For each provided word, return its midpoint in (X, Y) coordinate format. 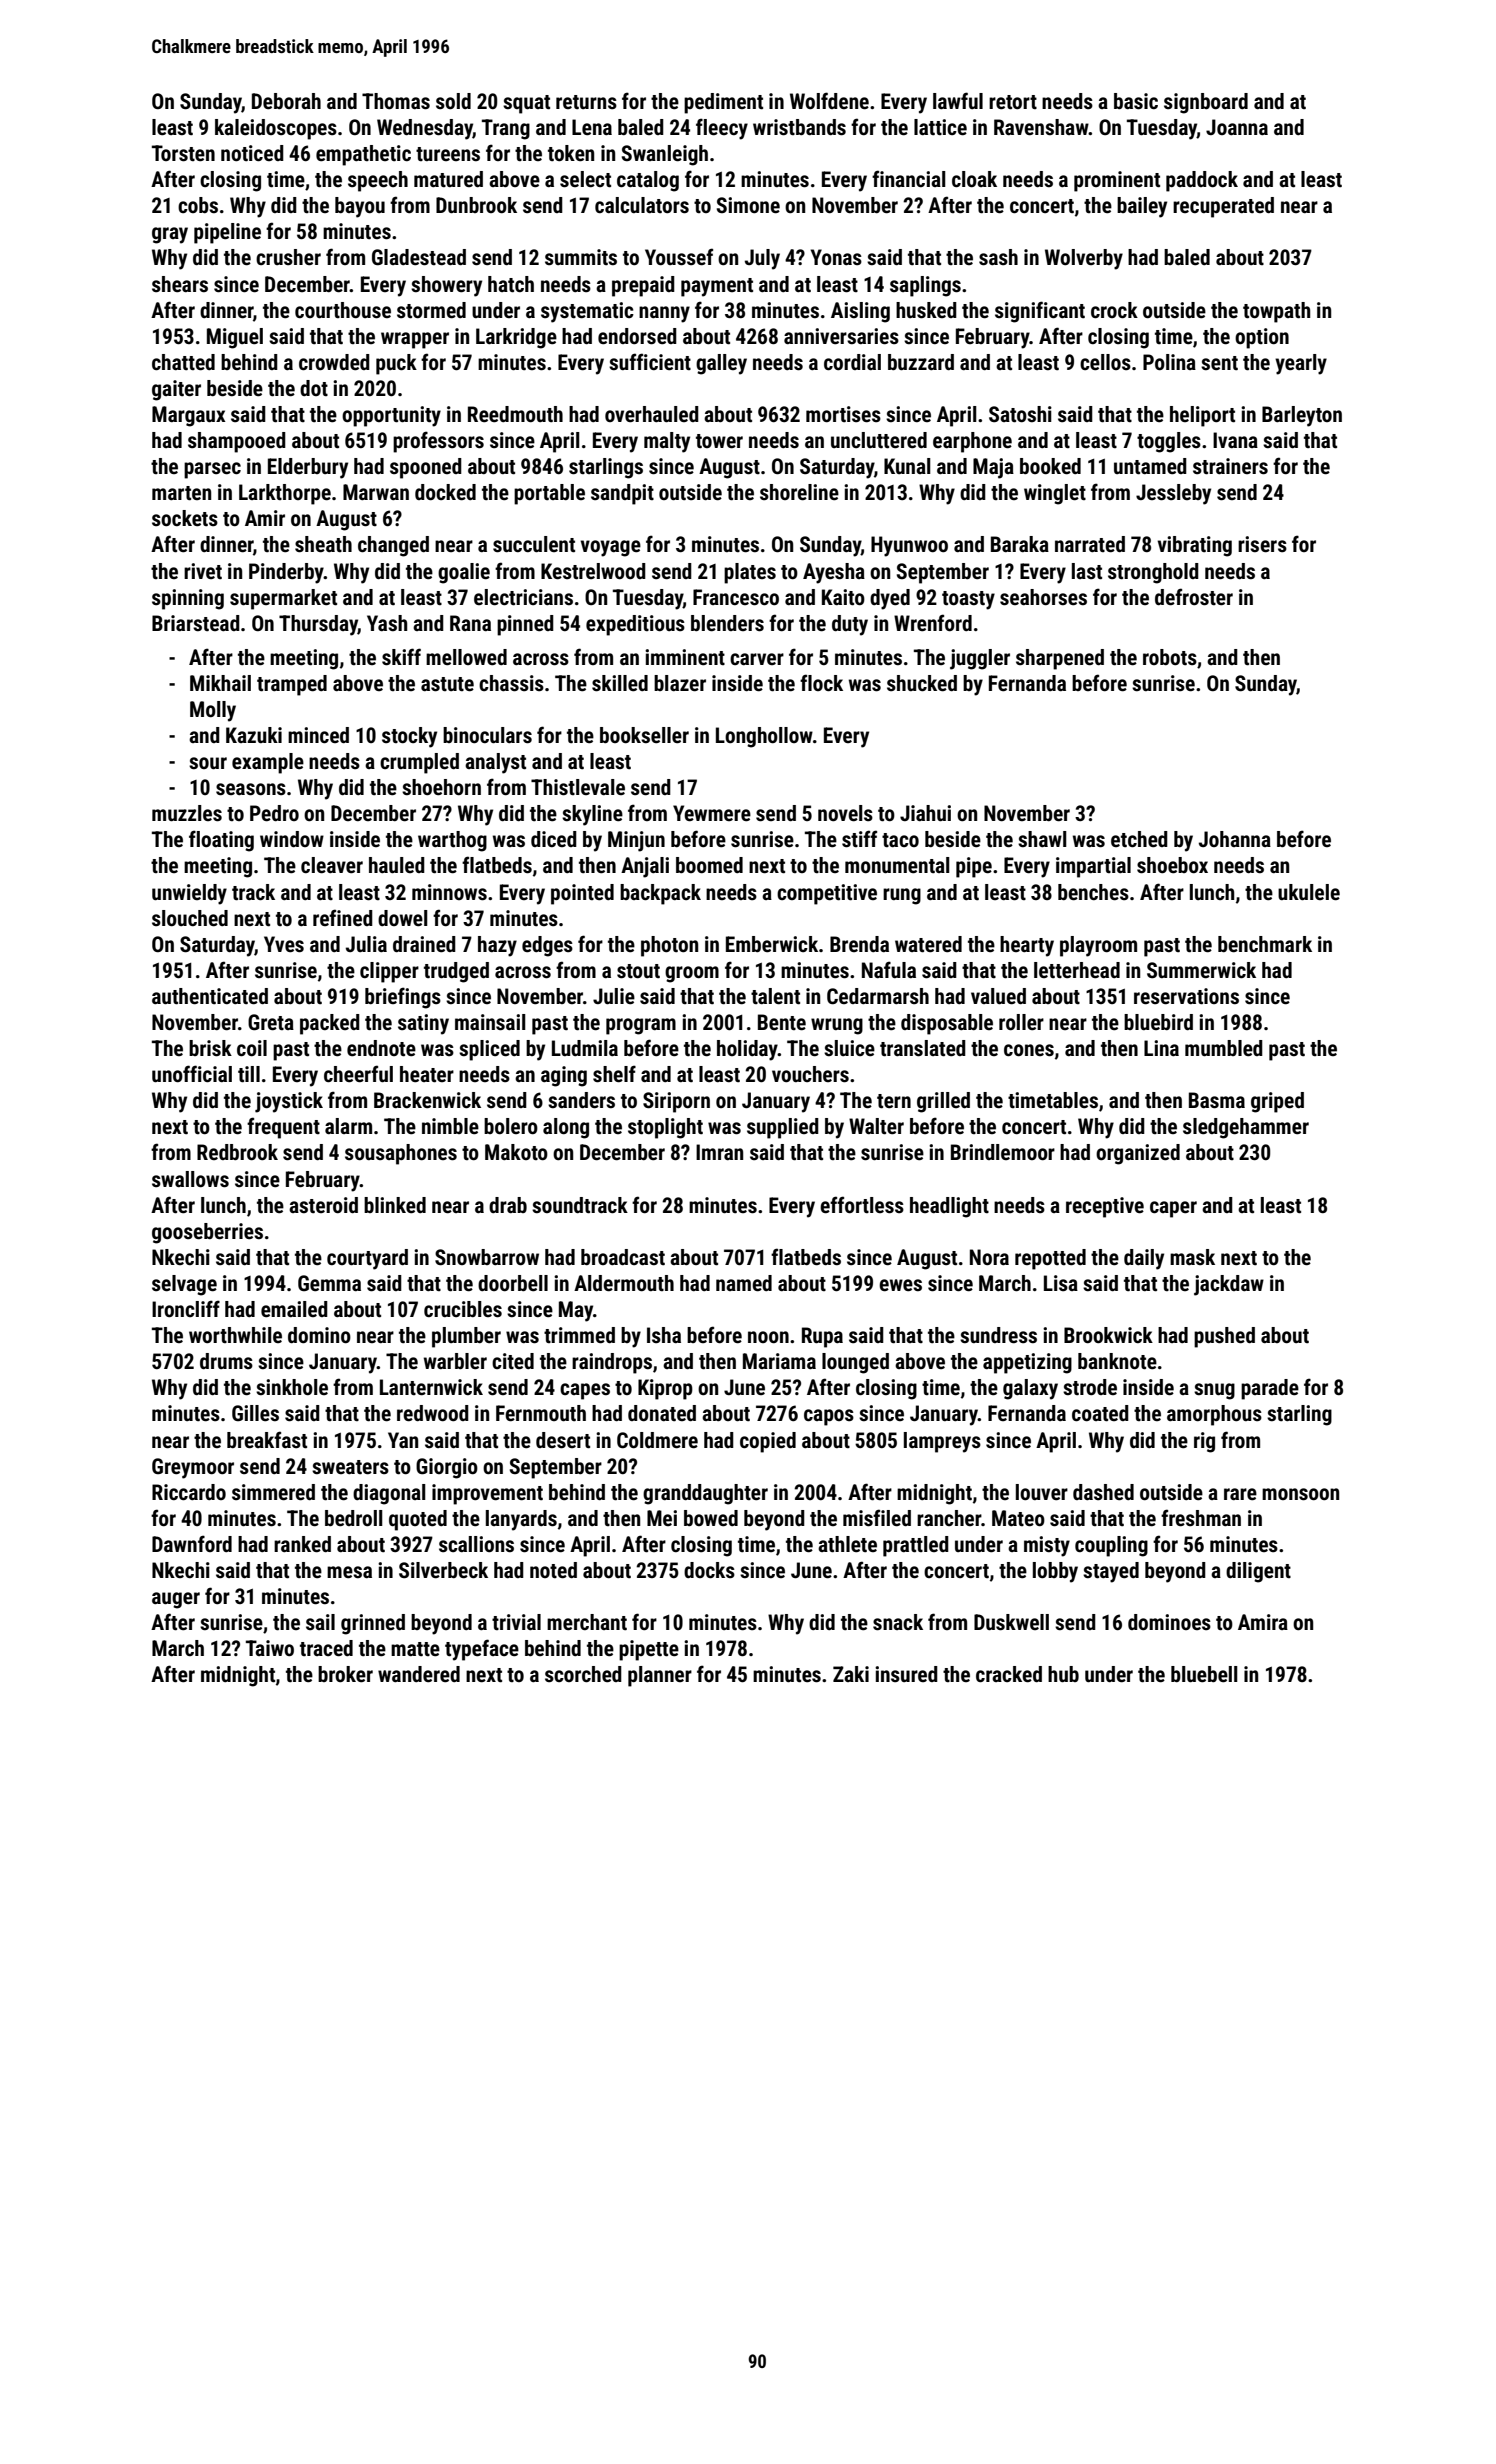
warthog (452, 841)
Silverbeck (443, 1570)
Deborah (286, 101)
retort (1013, 102)
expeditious (635, 625)
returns (586, 102)
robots (1170, 657)
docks (709, 1570)
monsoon (1300, 1494)
